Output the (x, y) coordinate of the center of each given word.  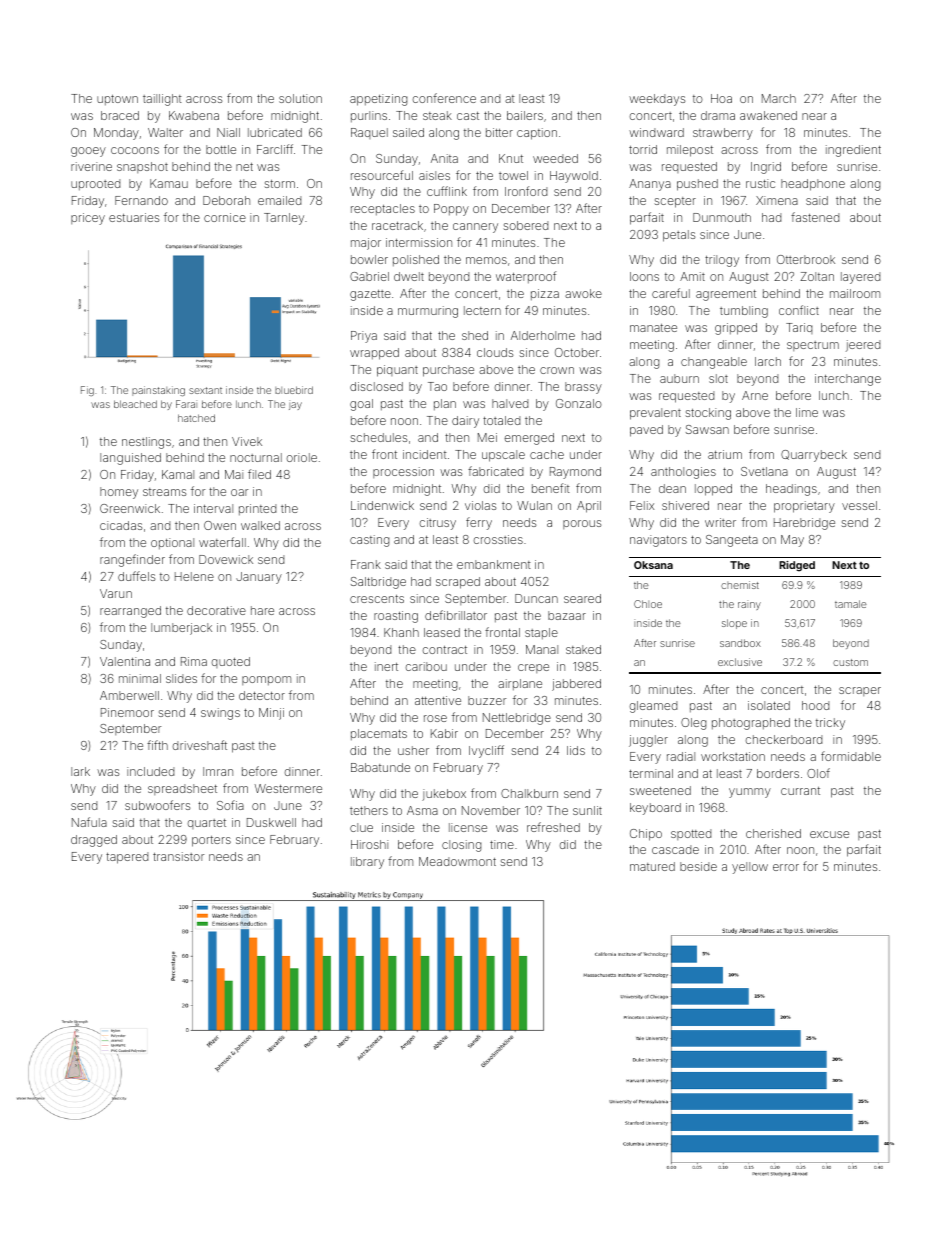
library (367, 863)
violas (480, 505)
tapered (127, 858)
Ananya (650, 185)
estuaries (134, 217)
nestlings (146, 443)
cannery (475, 228)
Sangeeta (732, 541)
